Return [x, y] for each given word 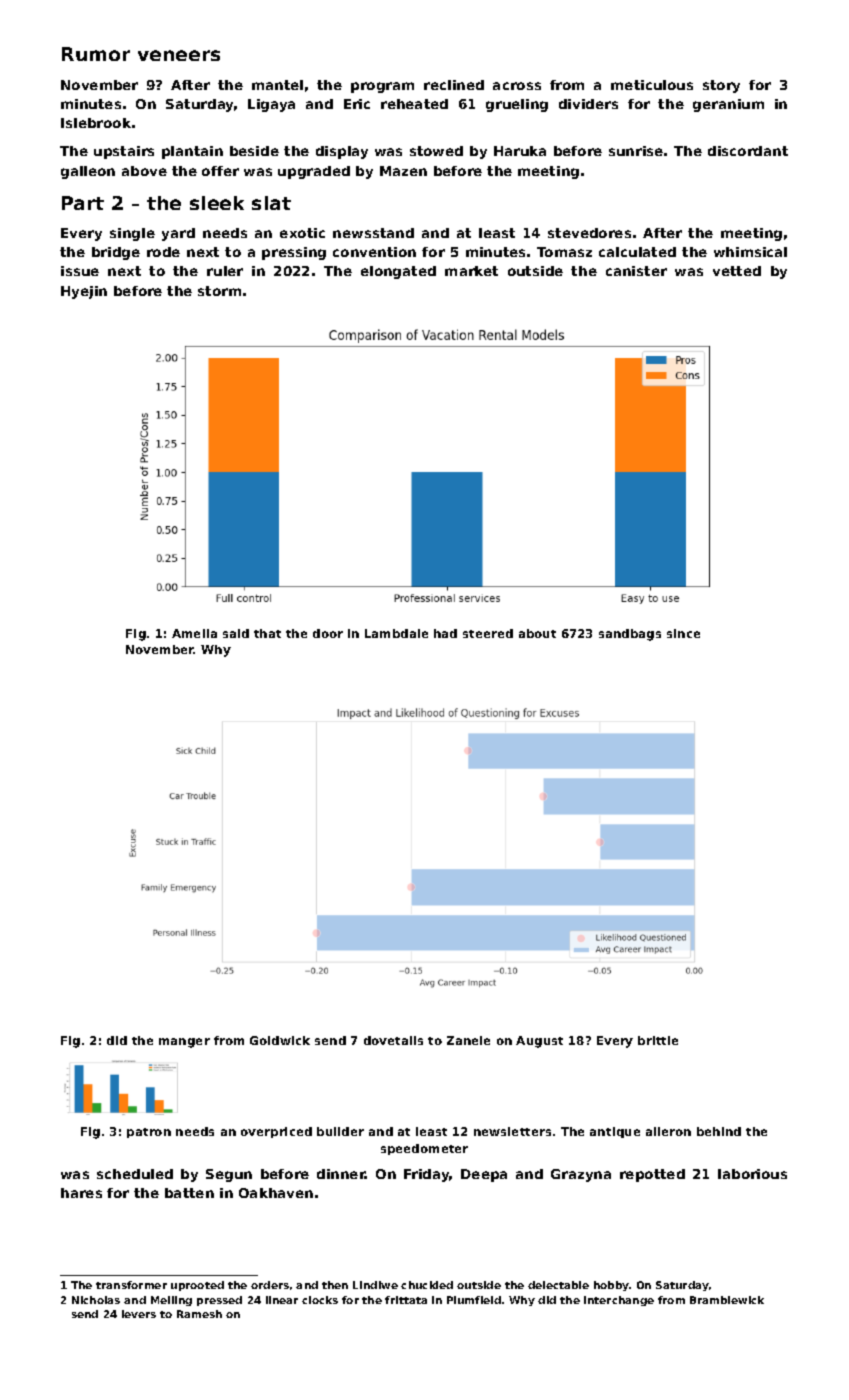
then [335, 1285]
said [236, 633]
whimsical [750, 252]
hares [81, 1193]
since [683, 633]
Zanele [468, 1040]
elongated [398, 272]
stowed [436, 151]
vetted [737, 271]
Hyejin [84, 292]
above [144, 171]
